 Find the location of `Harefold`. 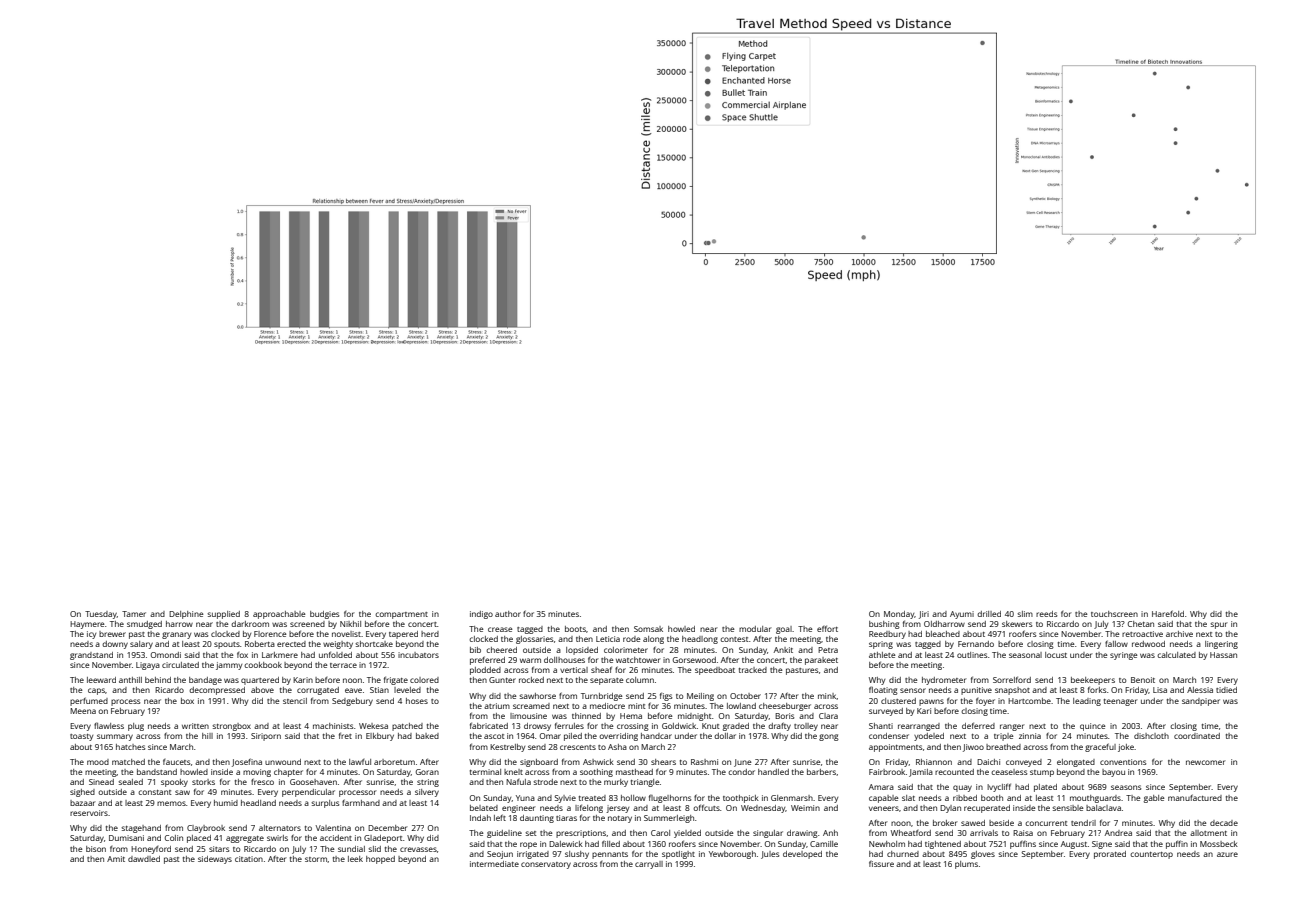

Harefold is located at coordinates (1168, 613).
